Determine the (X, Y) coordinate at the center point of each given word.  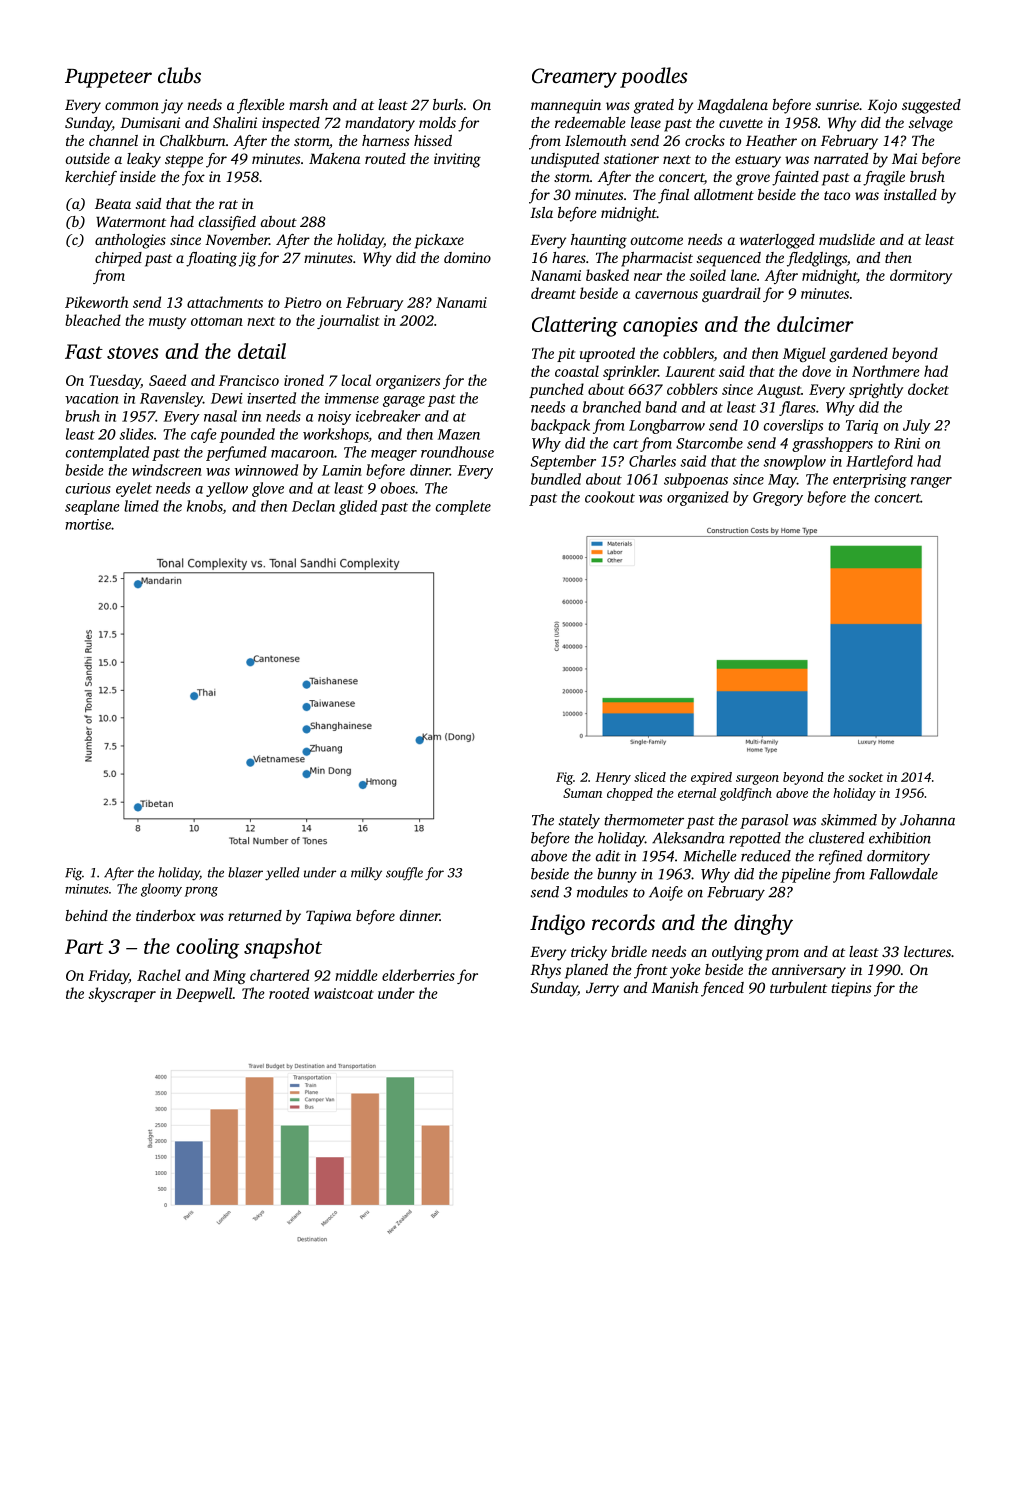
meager (394, 455)
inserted (271, 398)
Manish (674, 987)
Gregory (778, 499)
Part (84, 946)
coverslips (793, 426)
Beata (113, 204)
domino (467, 257)
